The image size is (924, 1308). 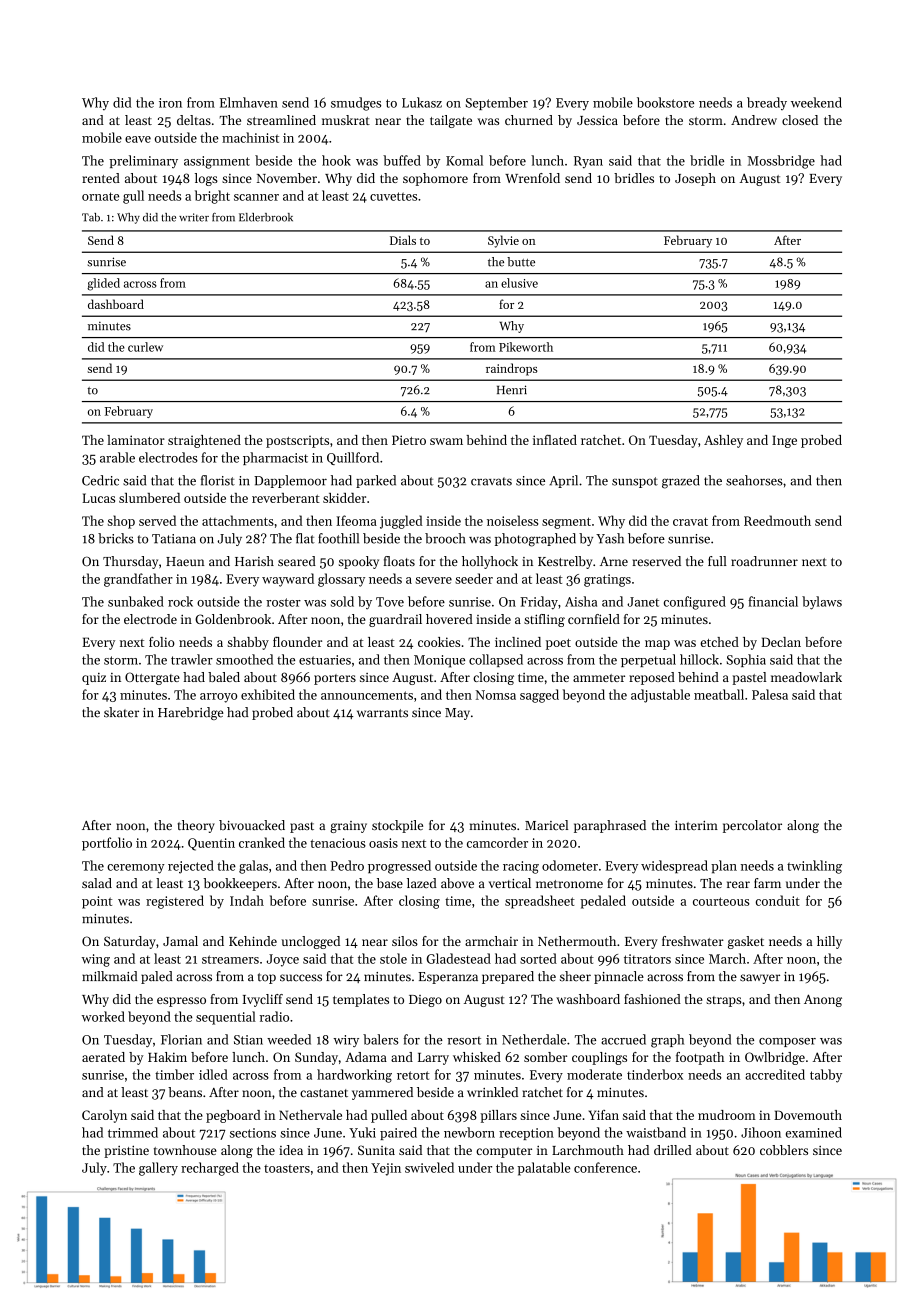 What do you see at coordinates (492, 1092) in the page?
I see `wrinkled` at bounding box center [492, 1092].
